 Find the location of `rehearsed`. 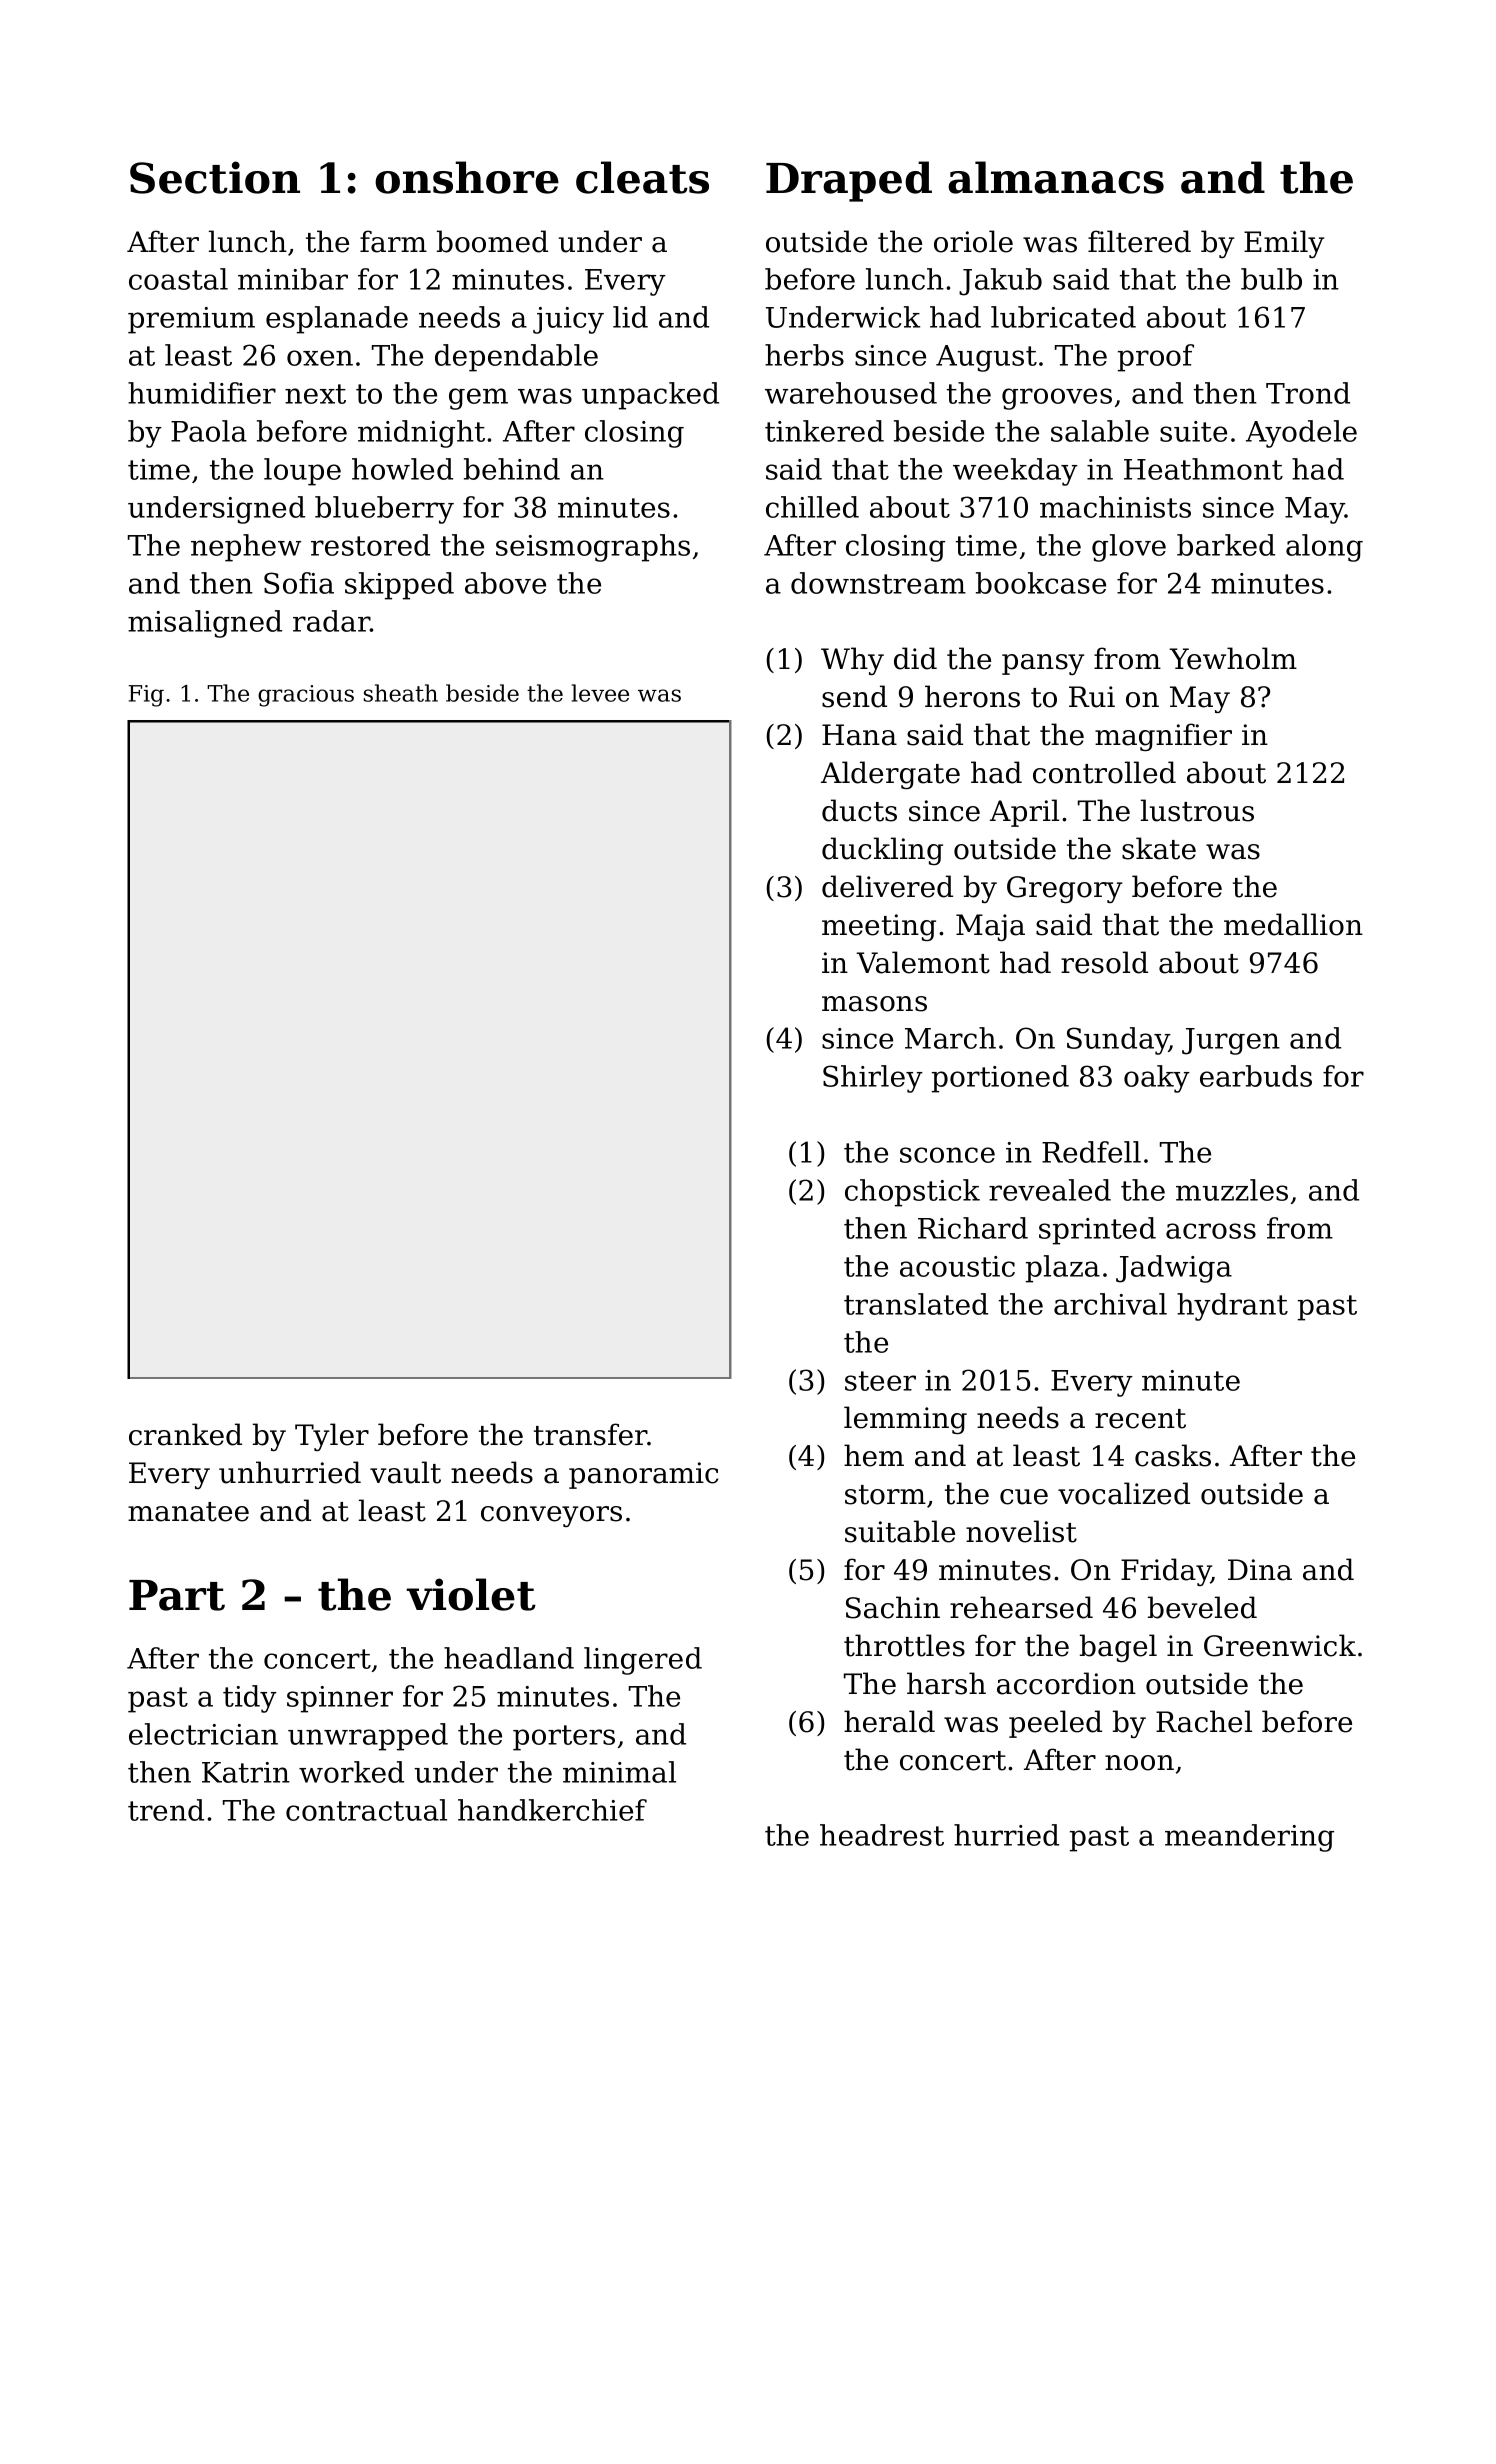

rehearsed is located at coordinates (1021, 1607).
